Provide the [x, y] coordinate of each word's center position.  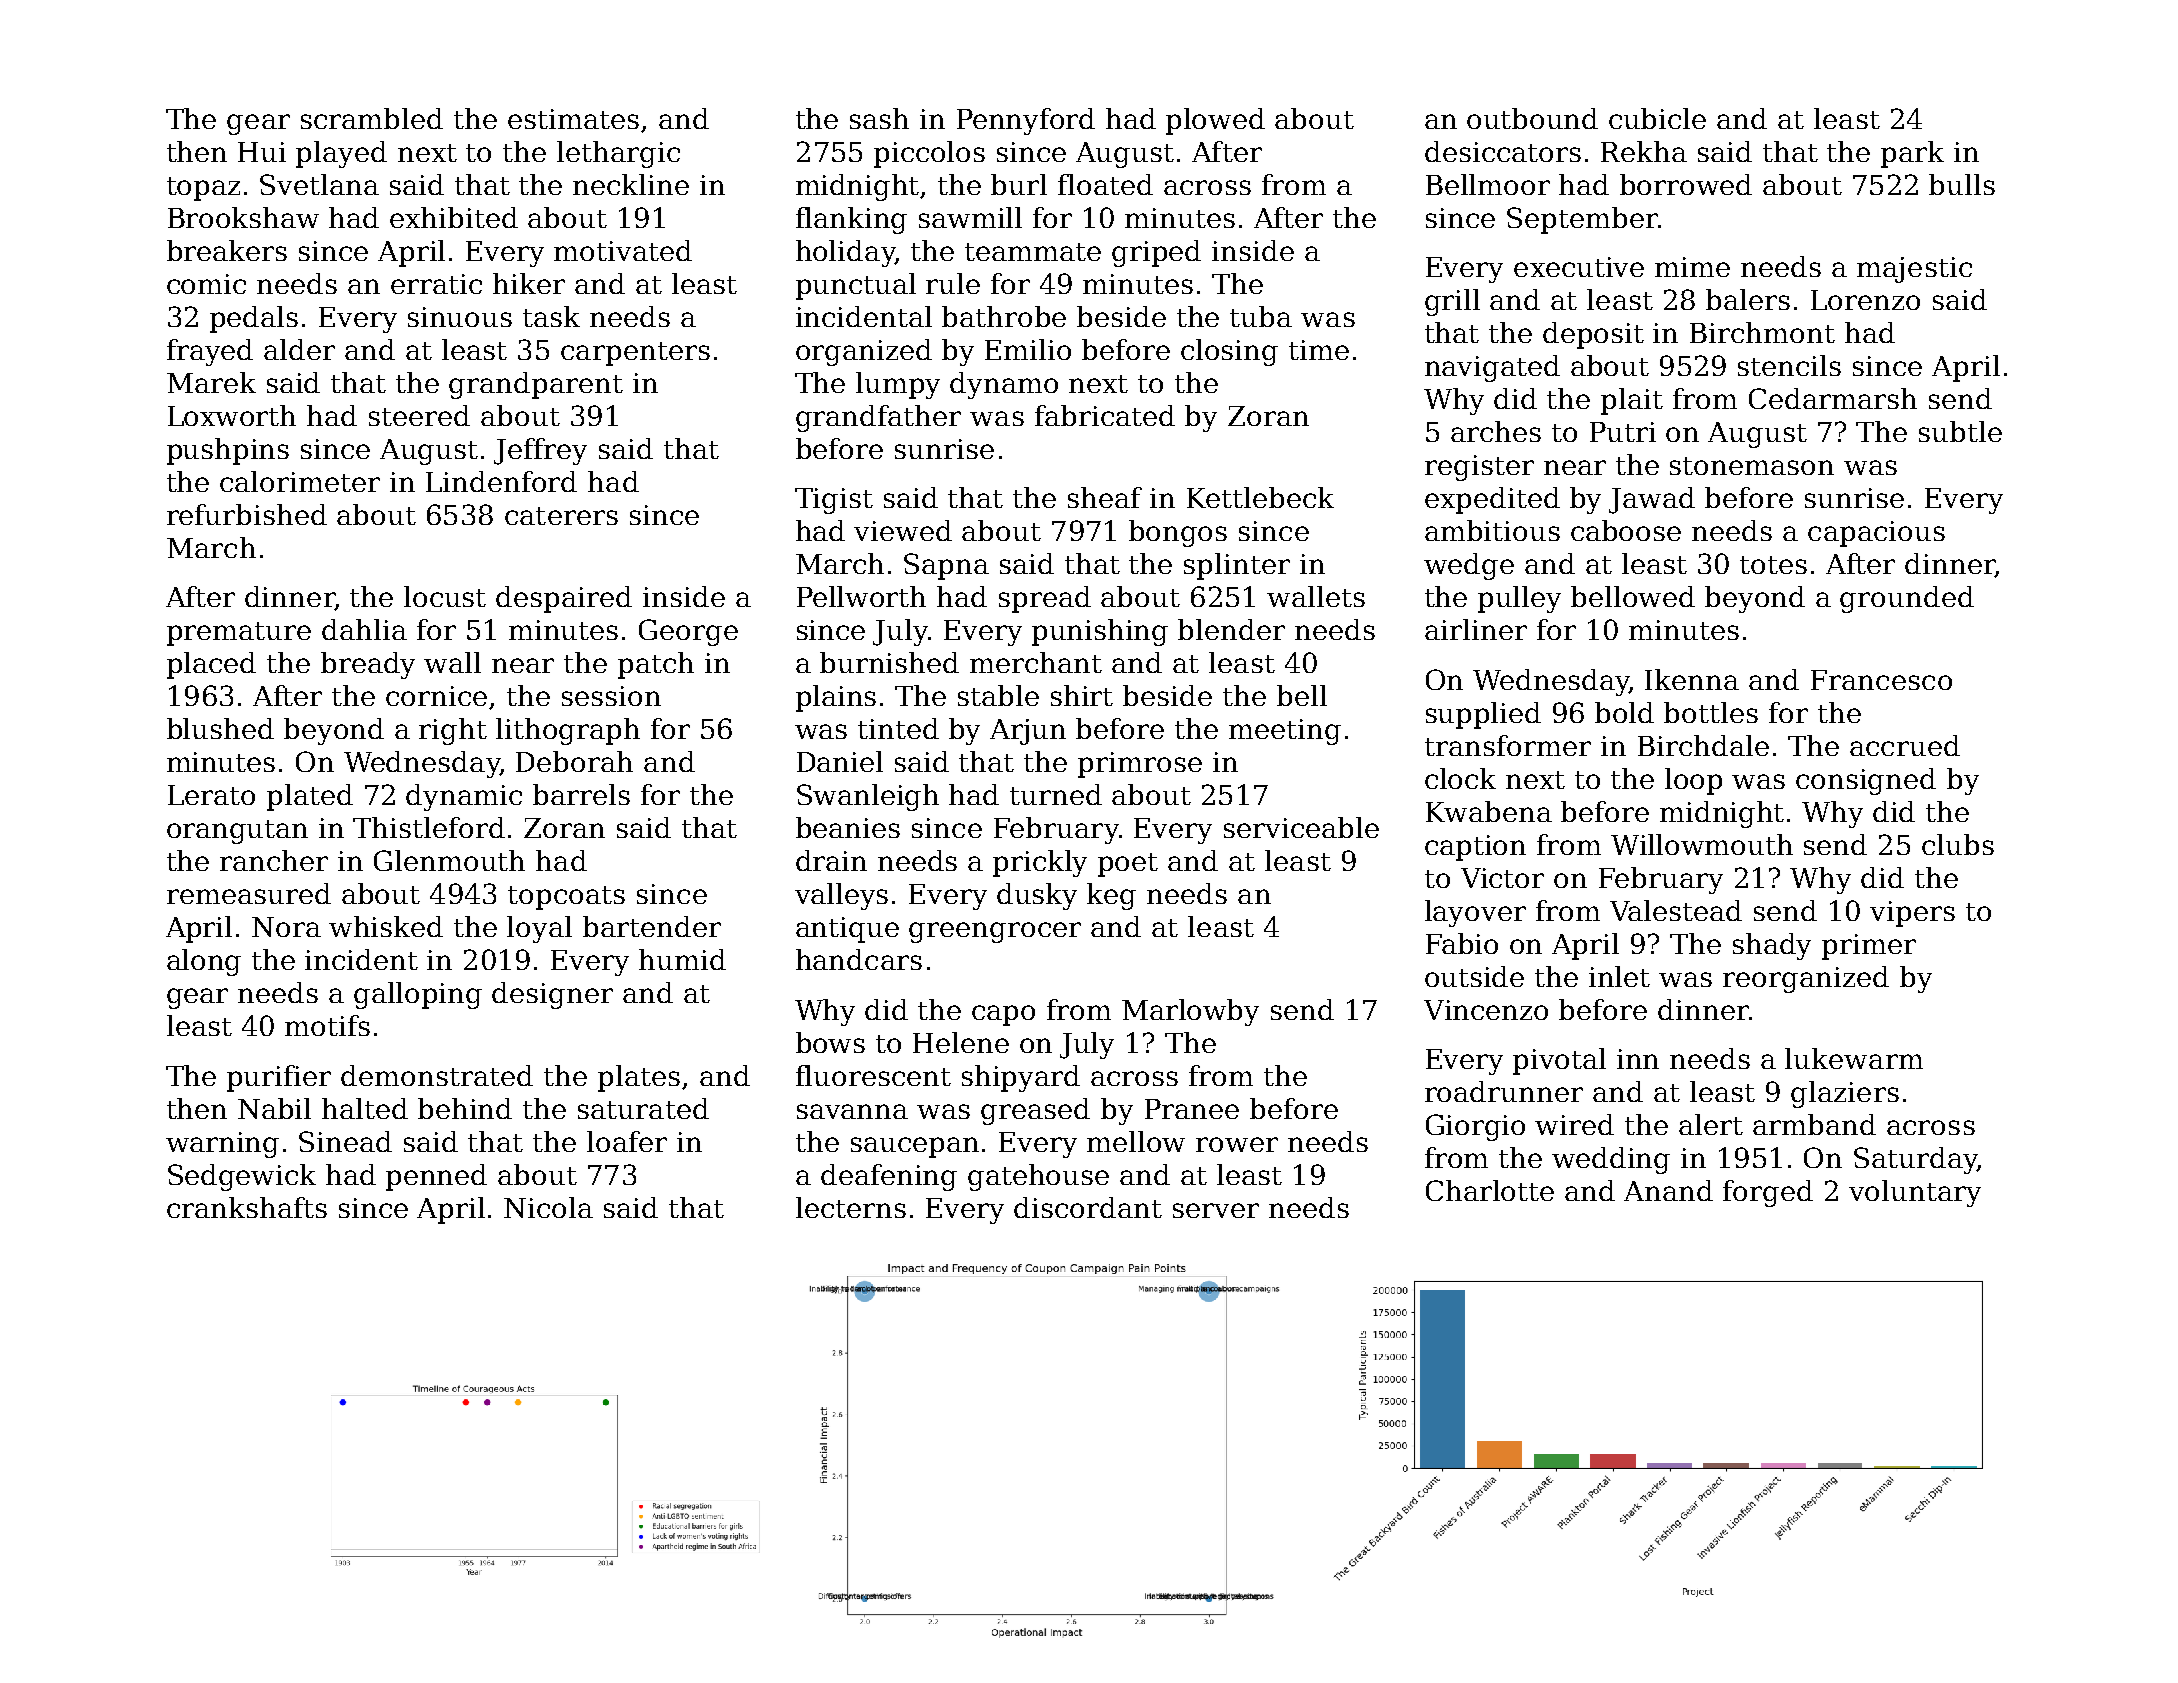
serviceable [1301, 827]
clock [1460, 778]
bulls [1962, 184]
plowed [1215, 121]
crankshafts [247, 1207]
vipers [1912, 914]
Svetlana [319, 184]
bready [368, 665]
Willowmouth [1702, 844]
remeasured [249, 893]
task [551, 316]
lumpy [898, 385]
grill [1452, 302]
